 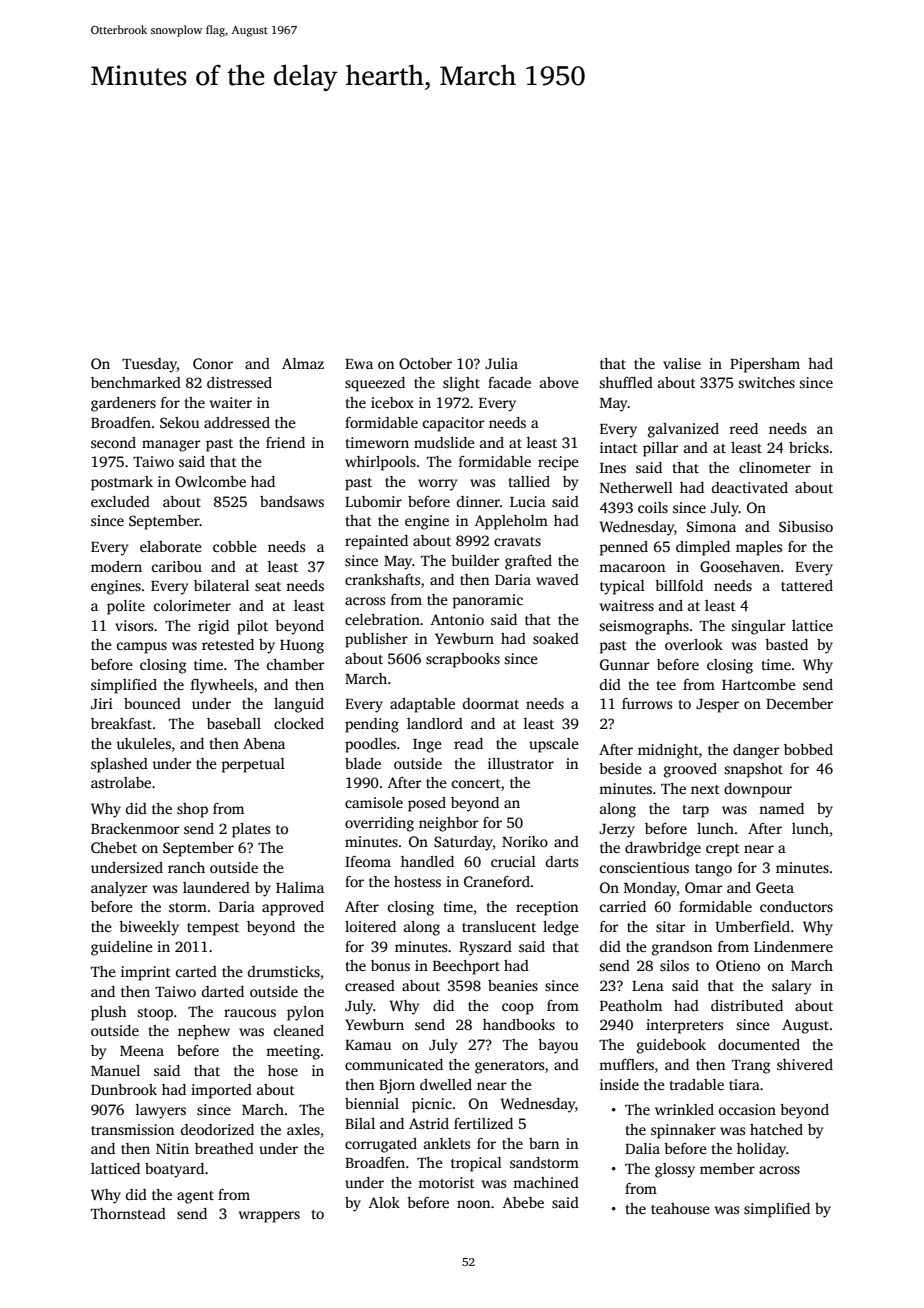 I want to click on tiara, so click(x=744, y=1084).
